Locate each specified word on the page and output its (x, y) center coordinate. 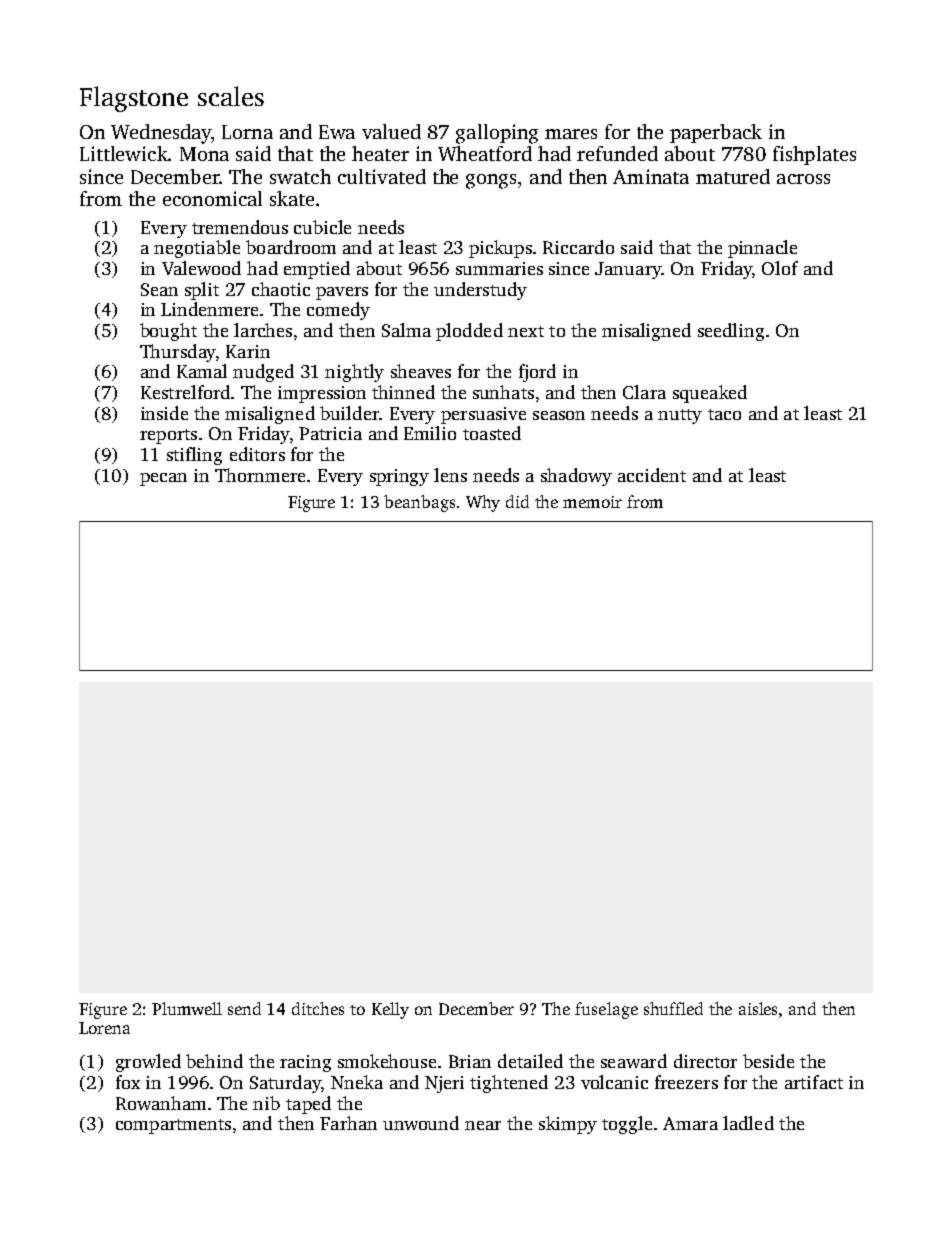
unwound (421, 1123)
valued (391, 131)
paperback (716, 133)
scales (231, 96)
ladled (748, 1123)
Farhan (348, 1123)
